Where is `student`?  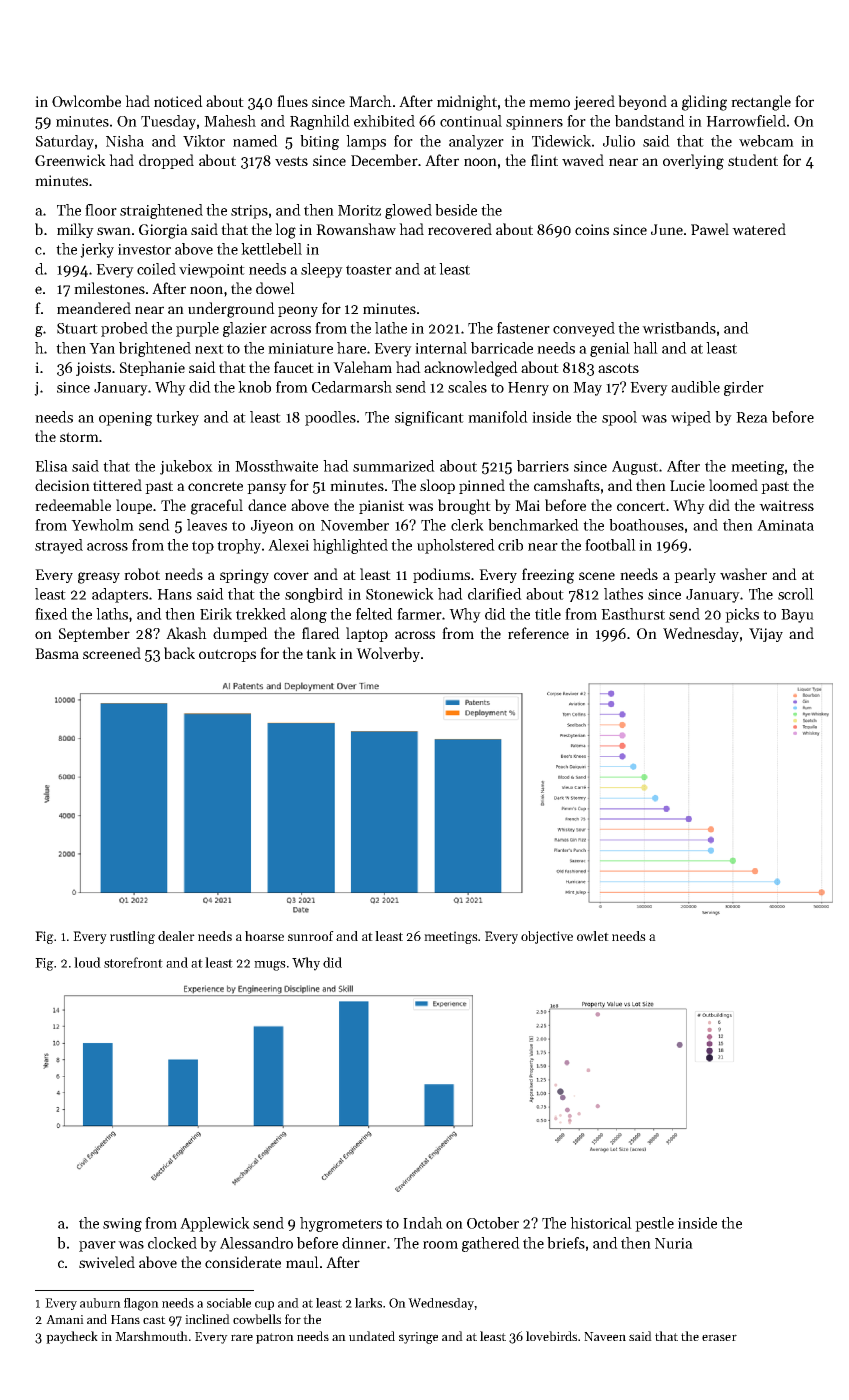 student is located at coordinates (753, 160).
